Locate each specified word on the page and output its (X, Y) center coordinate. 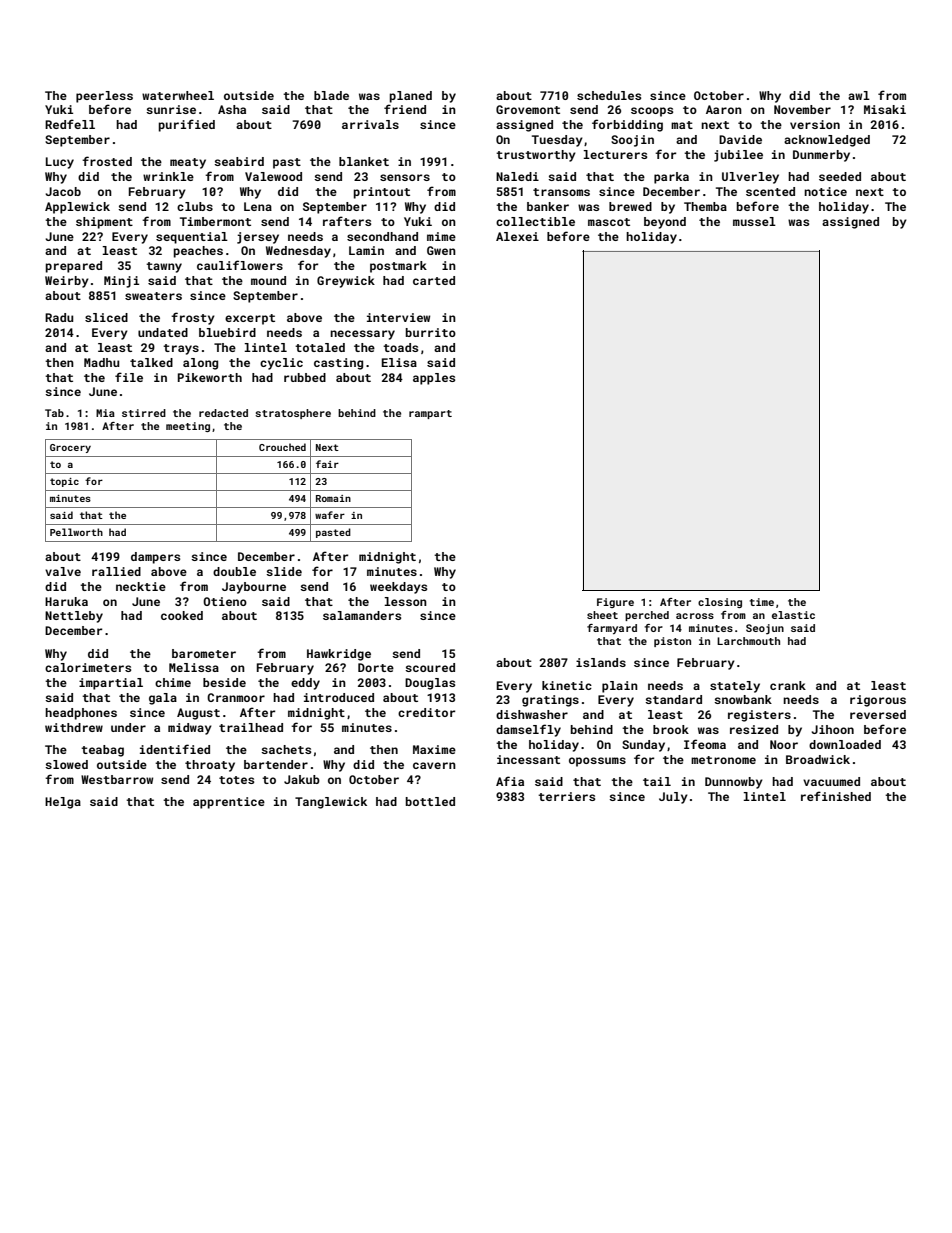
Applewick (77, 208)
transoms (561, 192)
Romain (333, 498)
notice (825, 191)
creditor (426, 712)
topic (64, 482)
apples (434, 379)
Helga (63, 803)
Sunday (643, 746)
